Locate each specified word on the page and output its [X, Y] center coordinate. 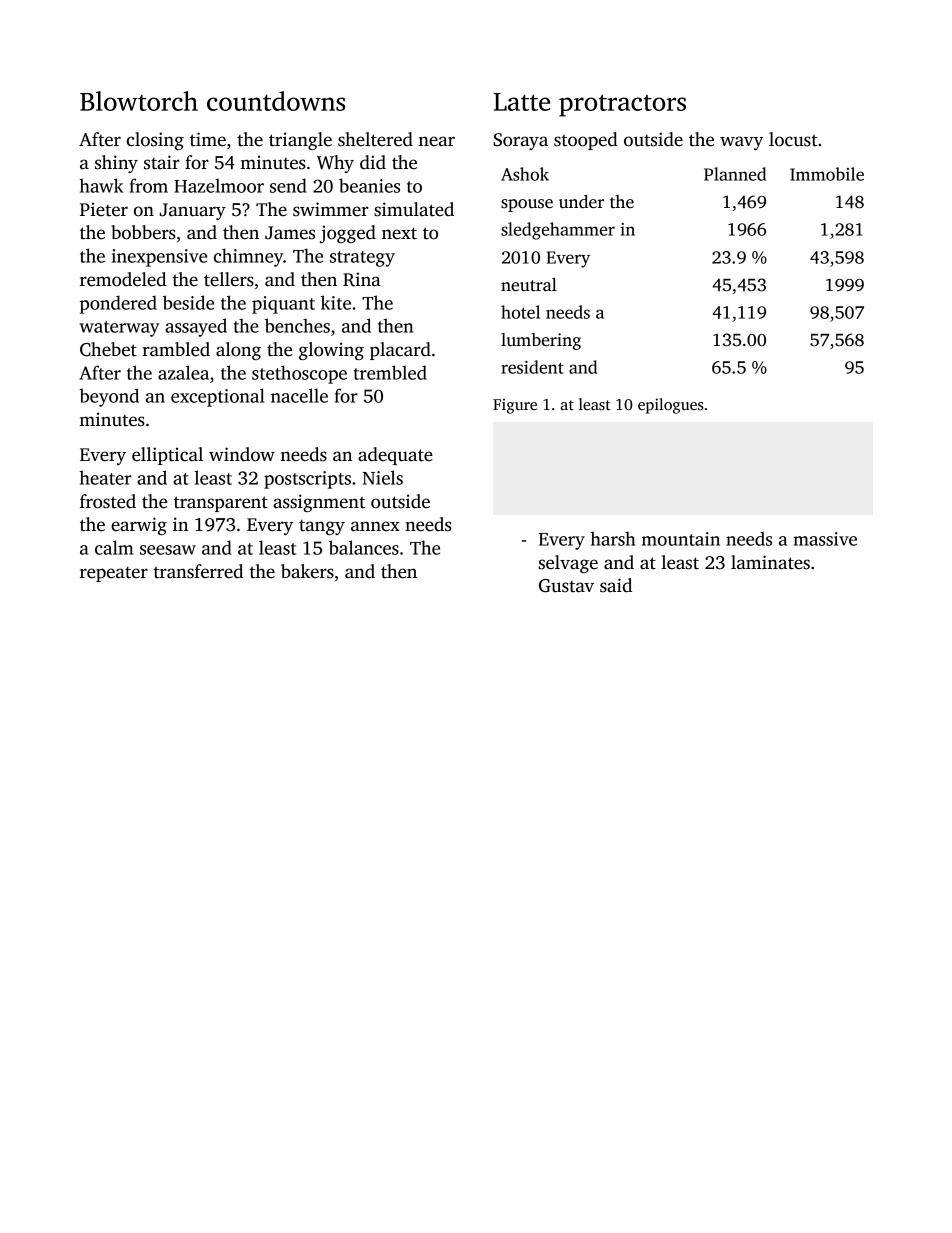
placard [400, 351]
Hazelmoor [219, 185]
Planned [735, 174]
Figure [515, 406]
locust [793, 139]
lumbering [541, 341]
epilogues [671, 406]
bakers [307, 571]
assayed [196, 327]
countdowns [276, 101]
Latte [521, 102]
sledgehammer [558, 231]
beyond [109, 397]
